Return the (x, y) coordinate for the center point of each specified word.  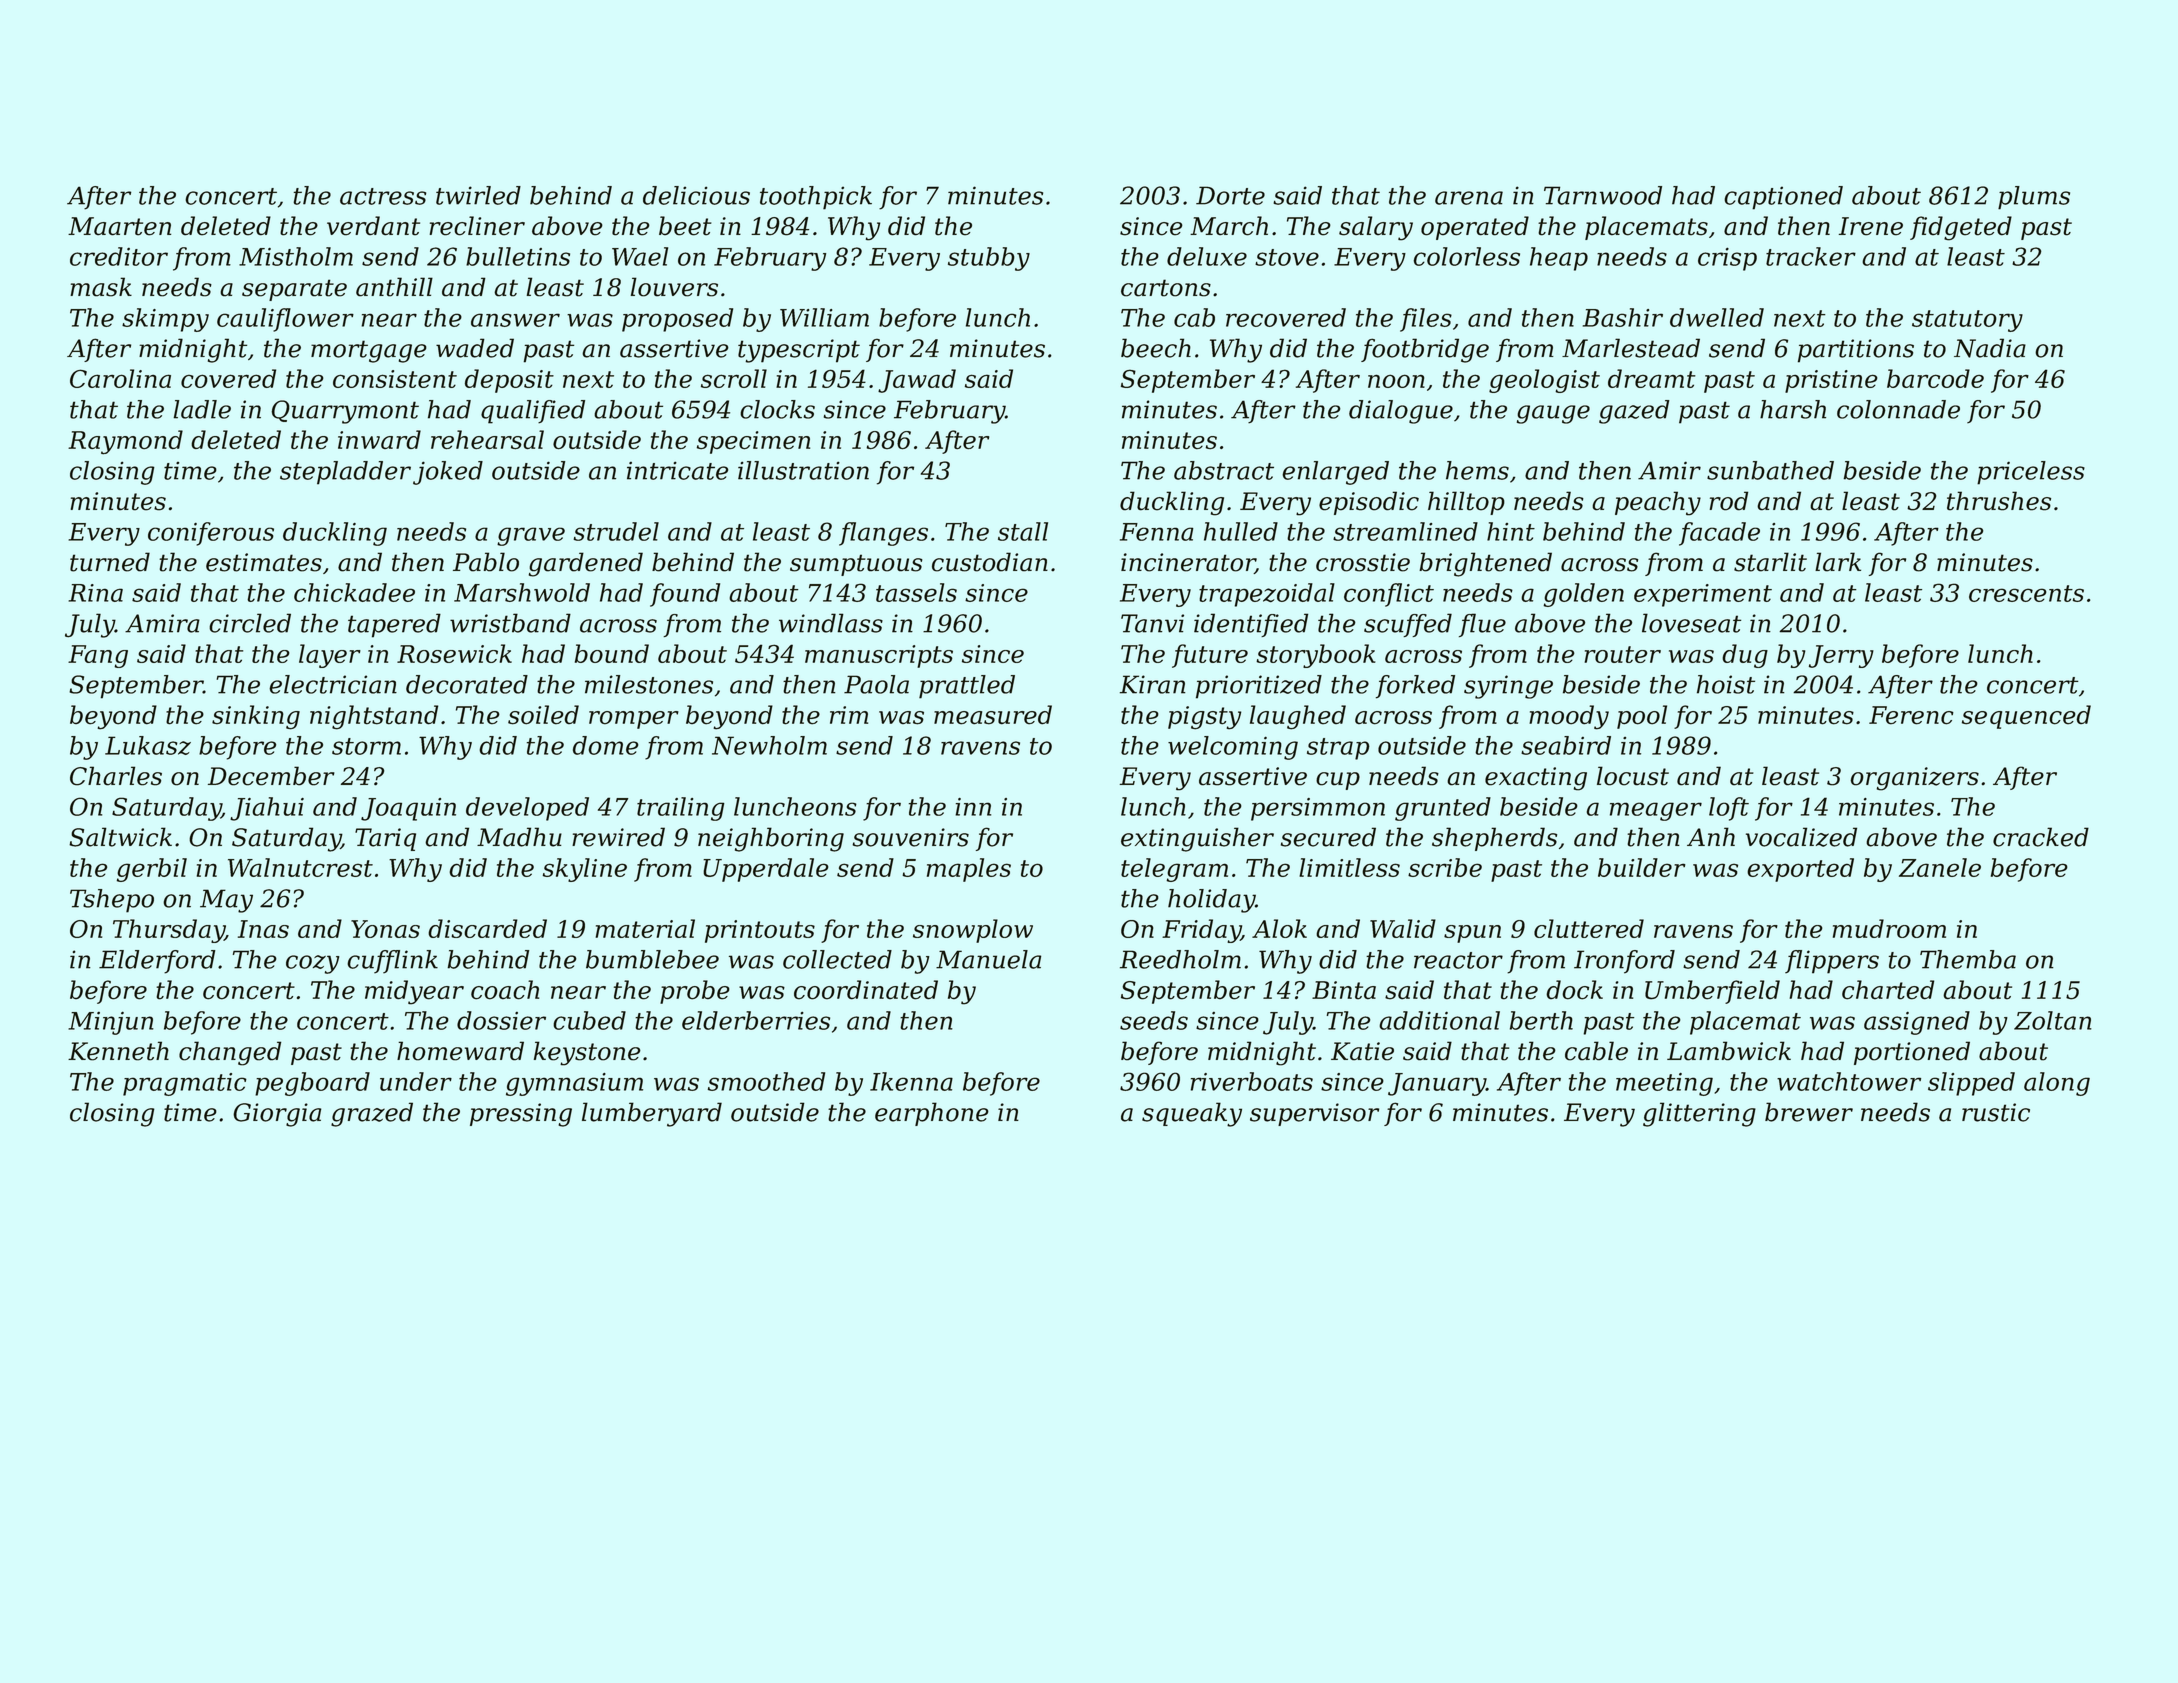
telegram (1174, 870)
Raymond (125, 442)
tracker (1811, 256)
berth (1541, 1020)
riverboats (1252, 1081)
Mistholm (296, 256)
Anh (1711, 836)
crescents (2026, 593)
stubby (989, 259)
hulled (1241, 531)
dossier (501, 1020)
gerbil (152, 870)
